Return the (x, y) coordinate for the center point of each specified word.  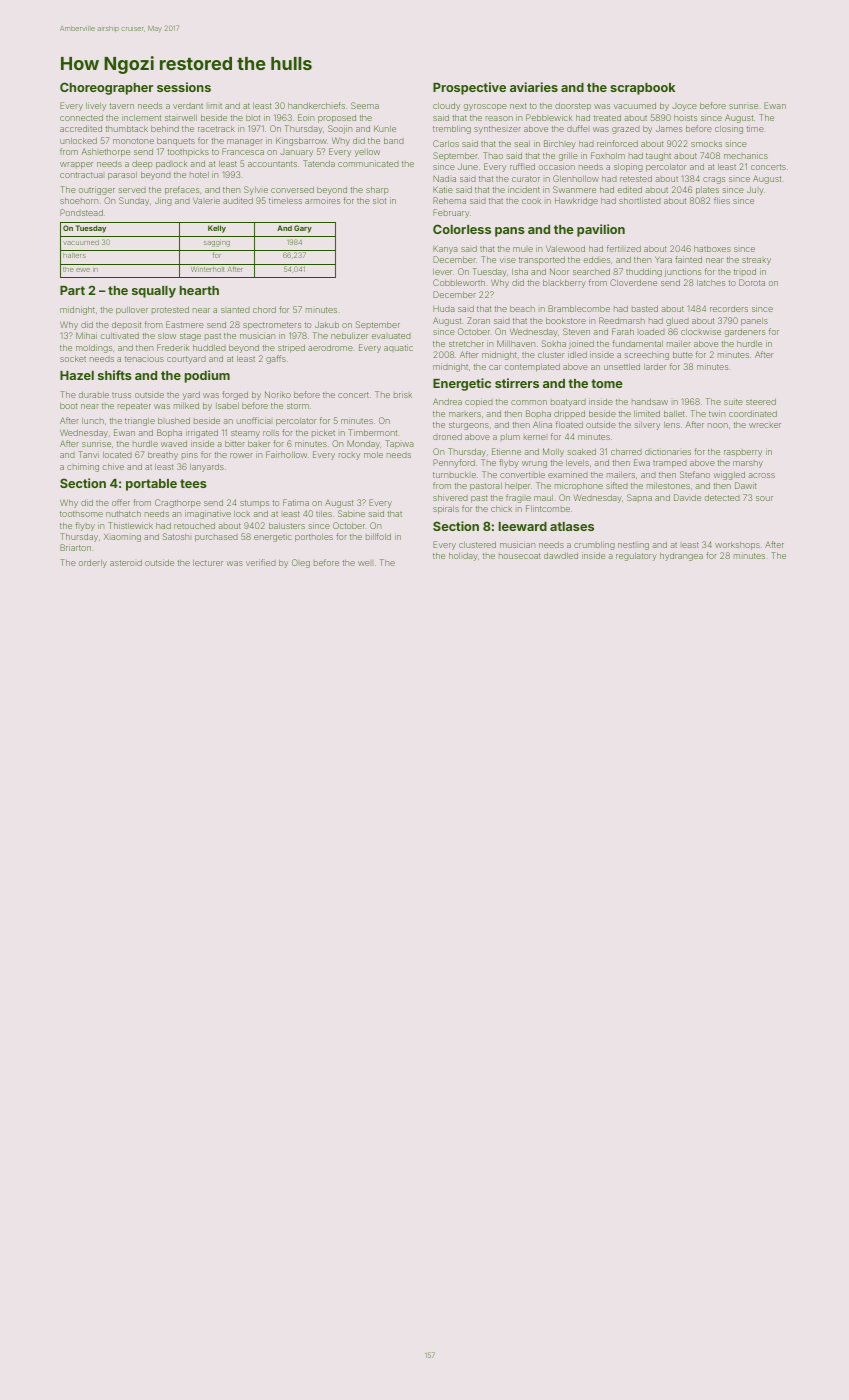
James (669, 128)
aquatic (398, 348)
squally (154, 292)
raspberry (743, 453)
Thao (493, 155)
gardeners (745, 333)
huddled (209, 348)
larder (655, 367)
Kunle (385, 128)
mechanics (746, 155)
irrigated (202, 433)
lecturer (208, 563)
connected (81, 118)
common (529, 402)
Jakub (327, 324)
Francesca (243, 151)
